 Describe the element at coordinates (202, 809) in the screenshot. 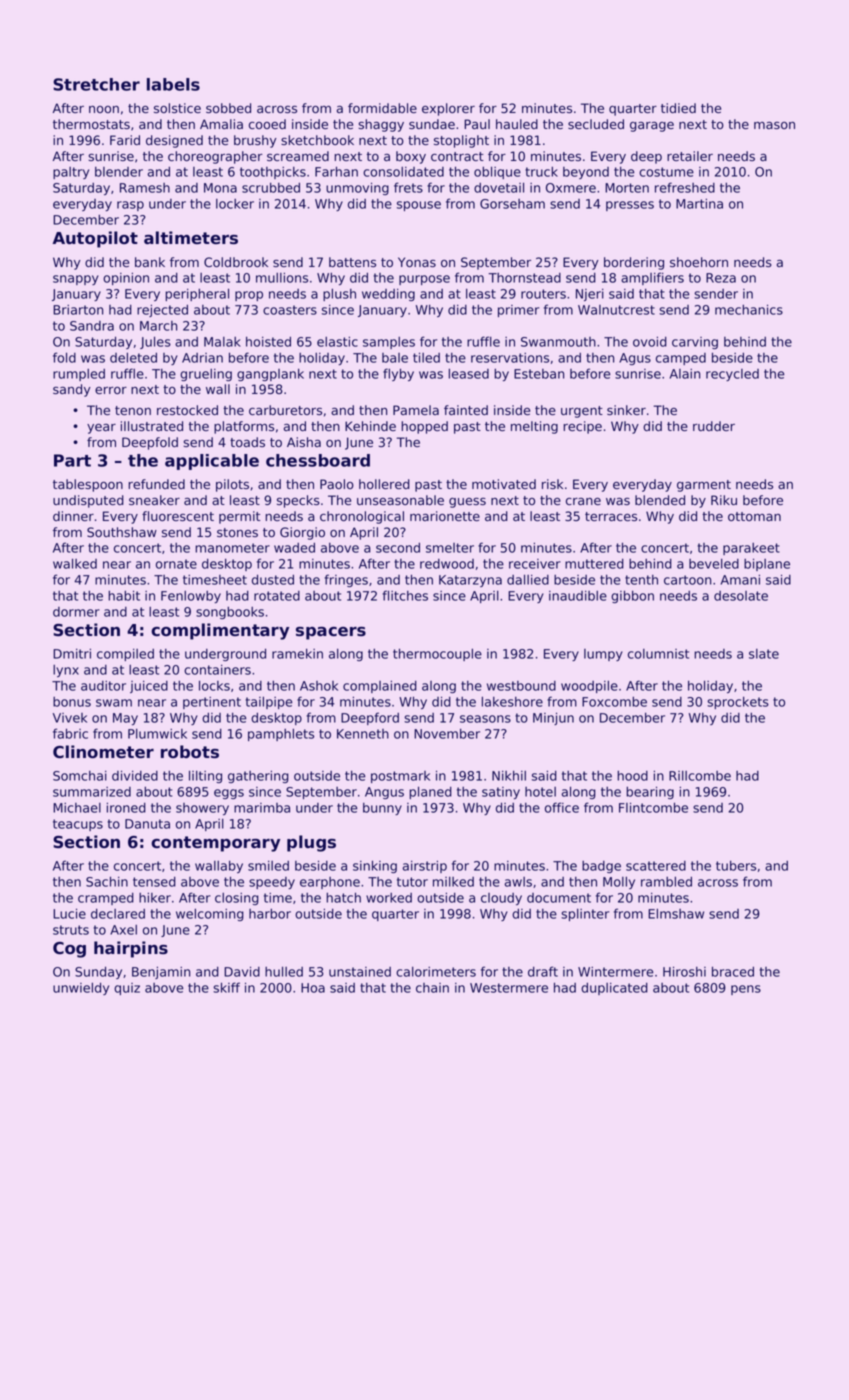

I see `showery` at that location.
